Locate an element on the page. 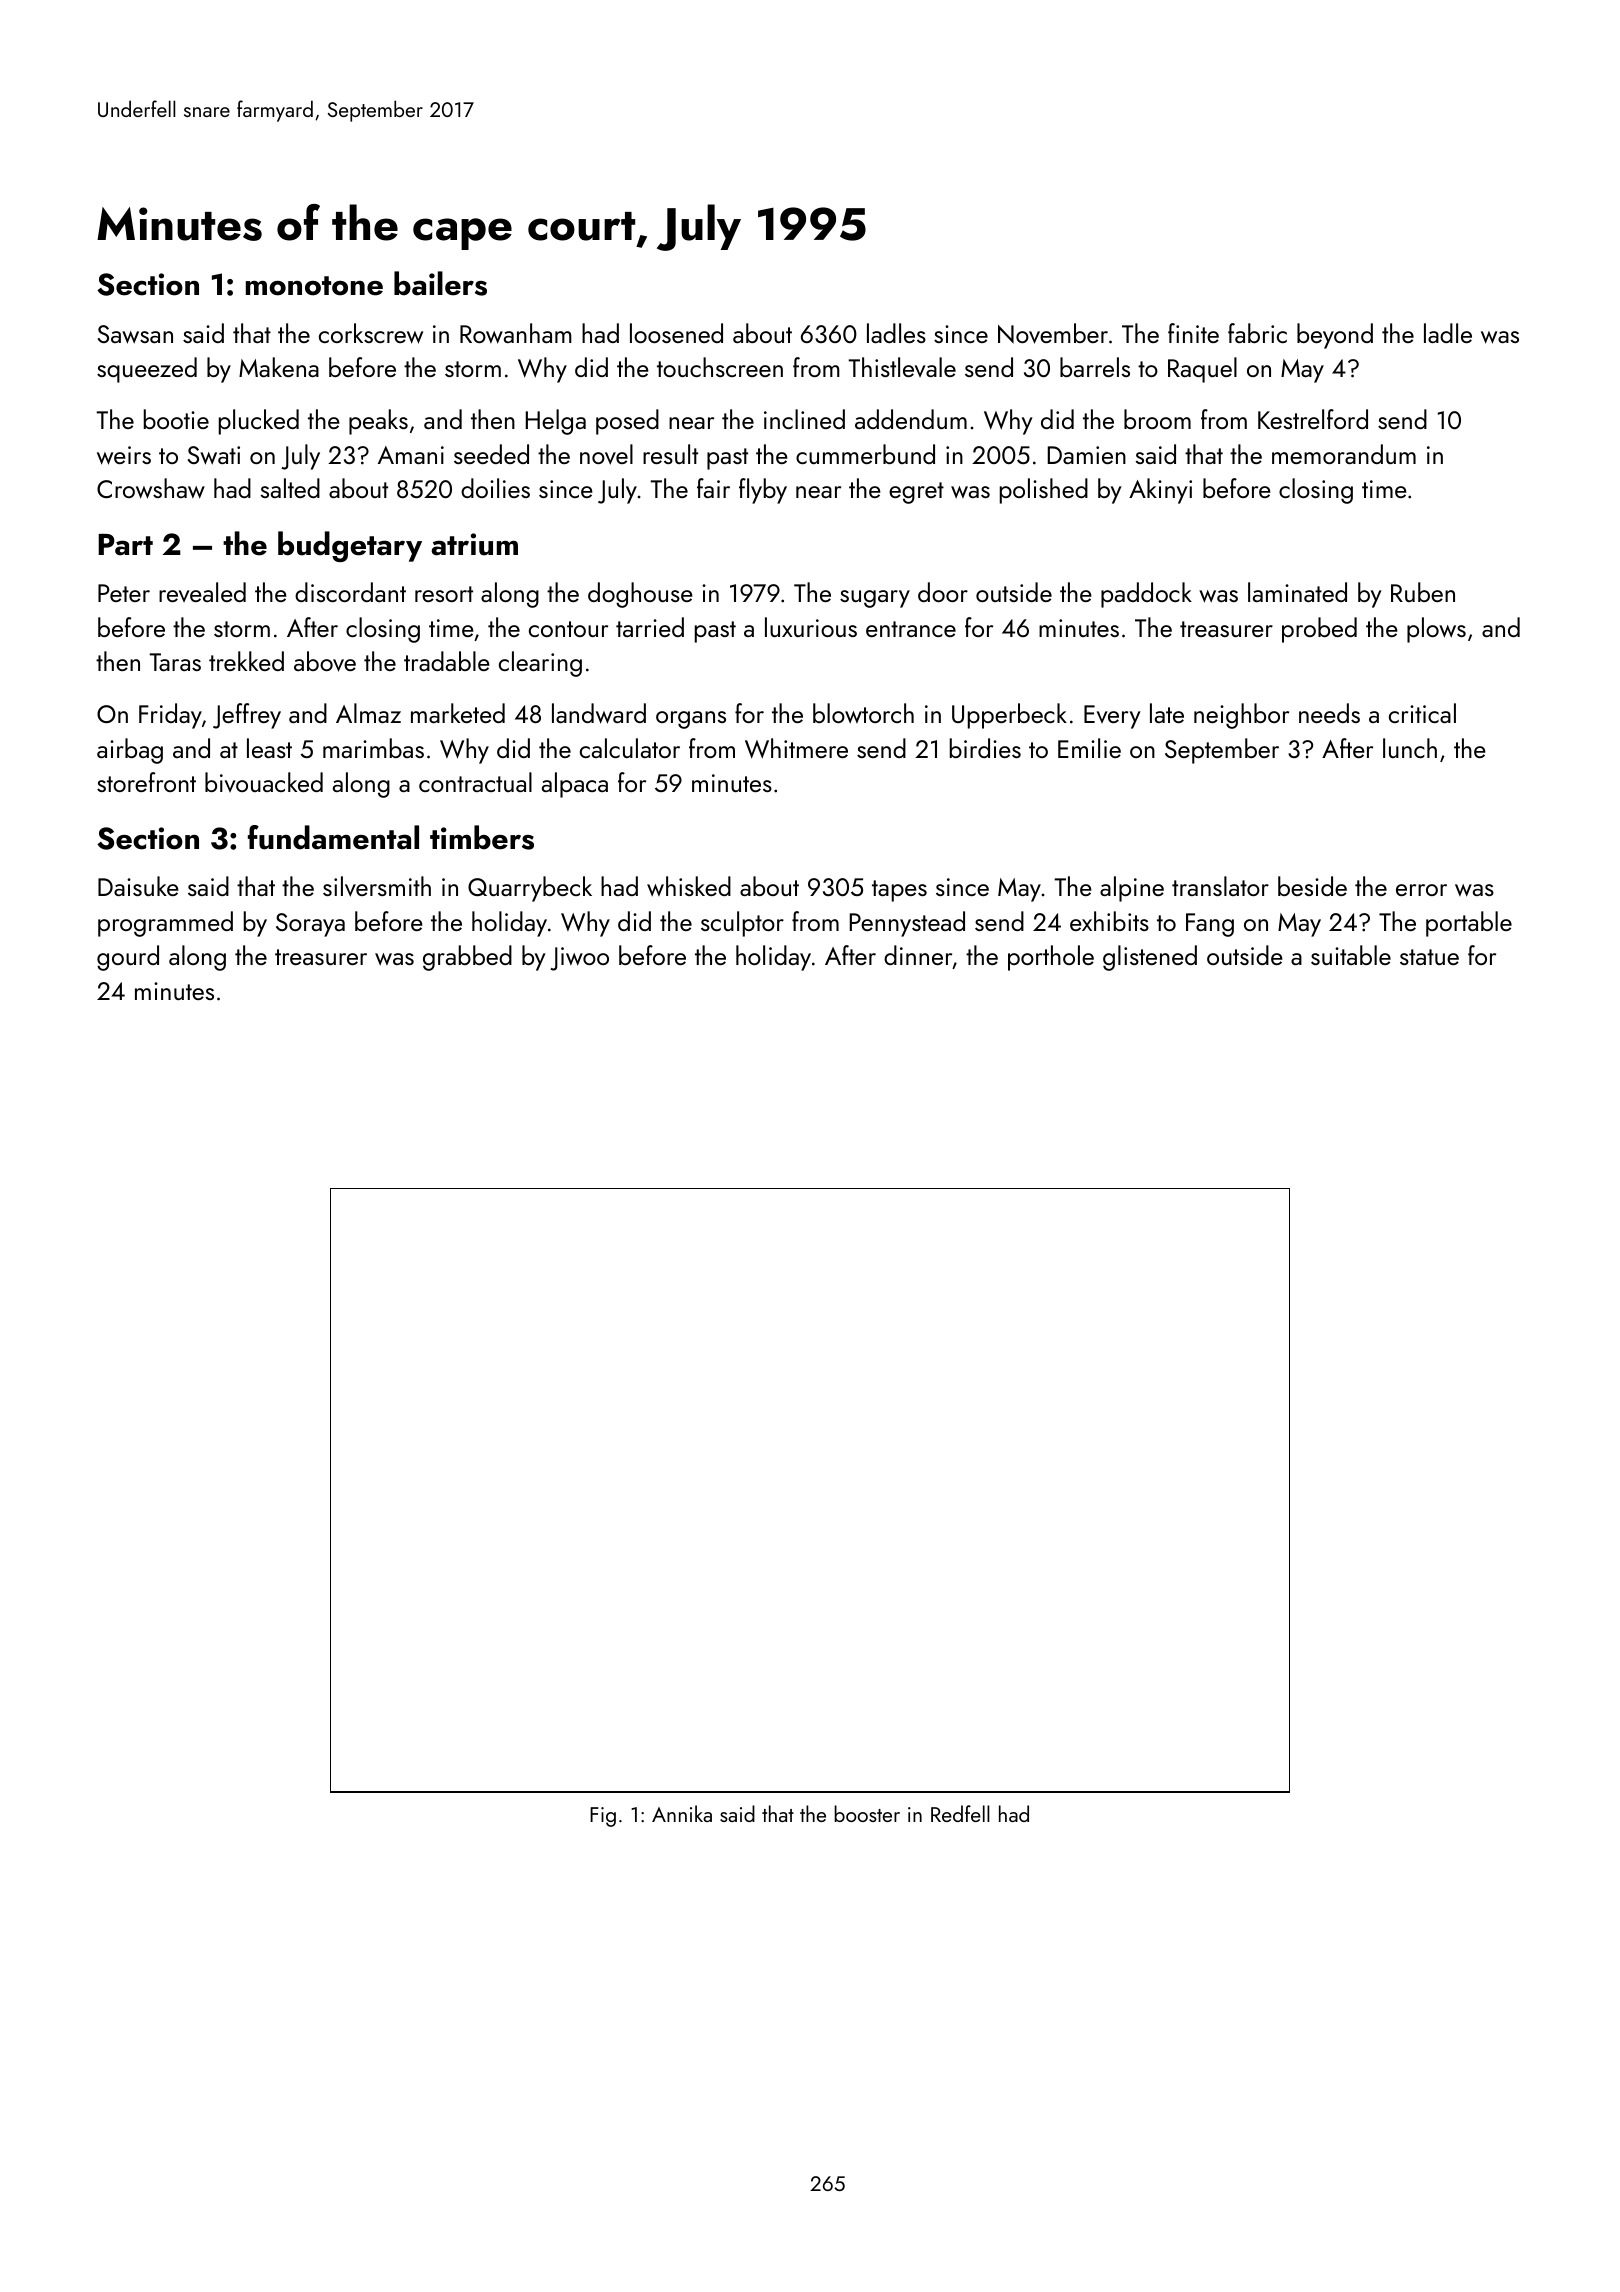  lunch is located at coordinates (1410, 748).
